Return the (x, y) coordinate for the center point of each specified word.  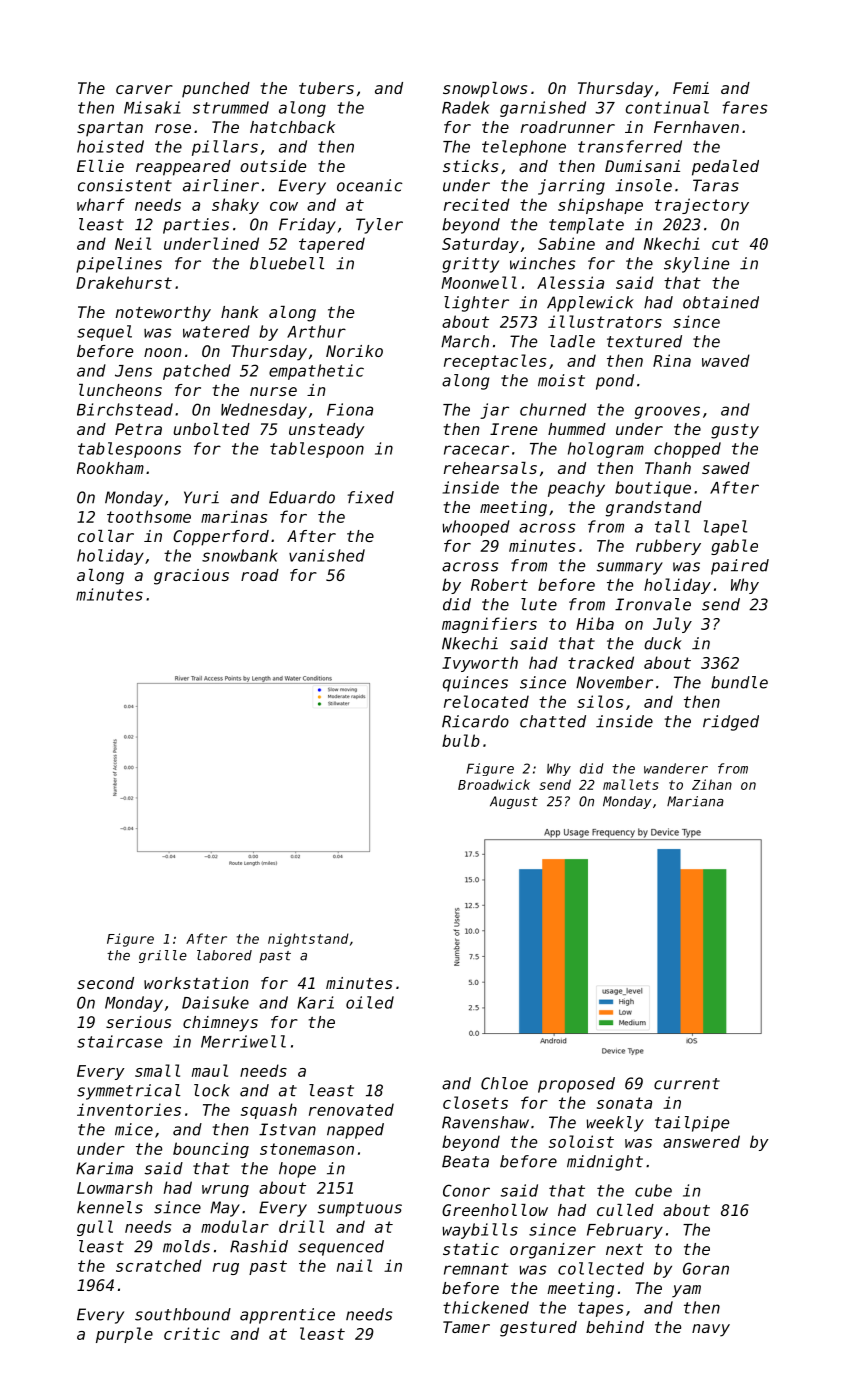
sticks (470, 166)
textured (644, 341)
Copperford (221, 538)
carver (144, 89)
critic (192, 1333)
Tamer (466, 1327)
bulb (461, 740)
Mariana (695, 801)
